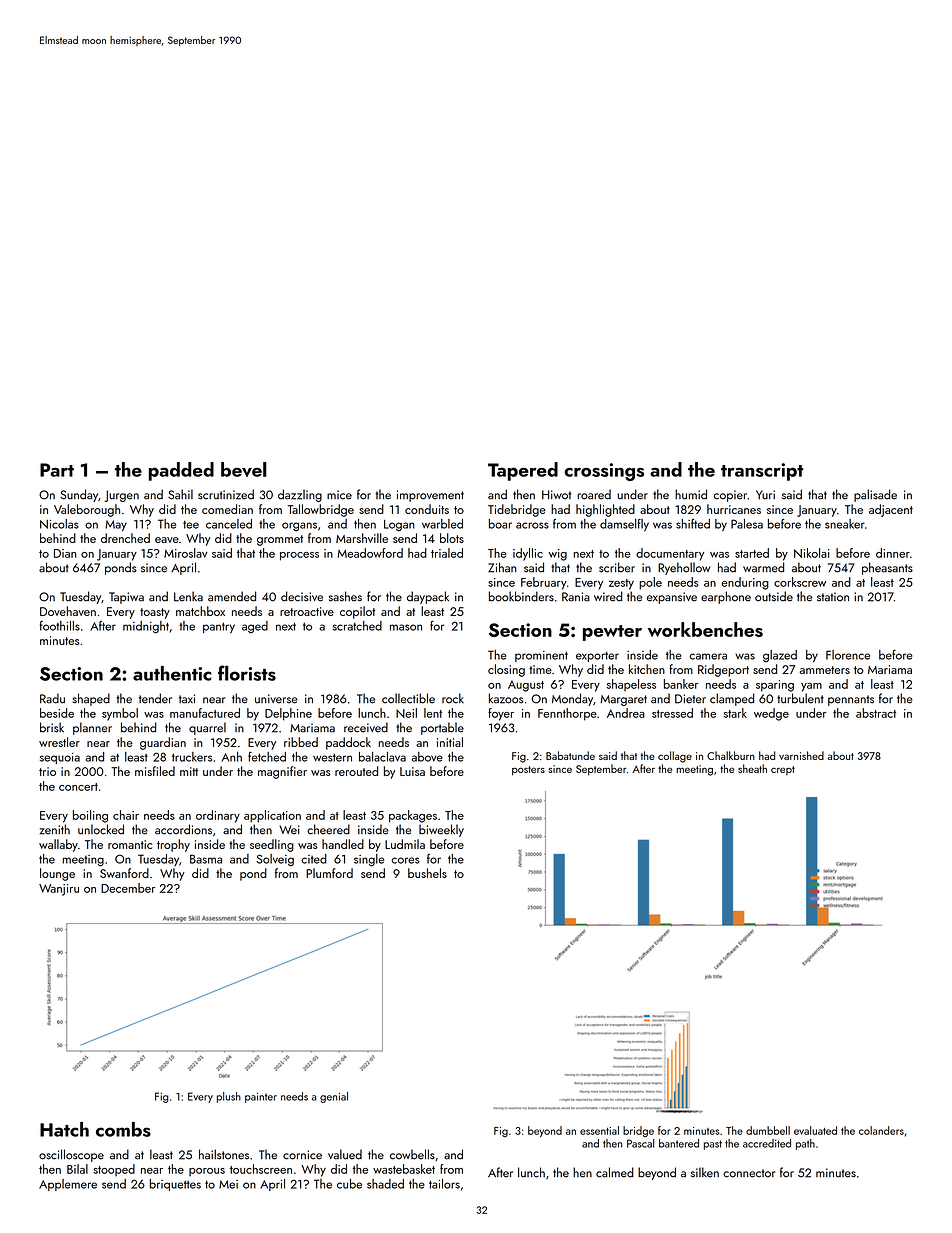 The image size is (952, 1233). I want to click on midnight, so click(146, 627).
